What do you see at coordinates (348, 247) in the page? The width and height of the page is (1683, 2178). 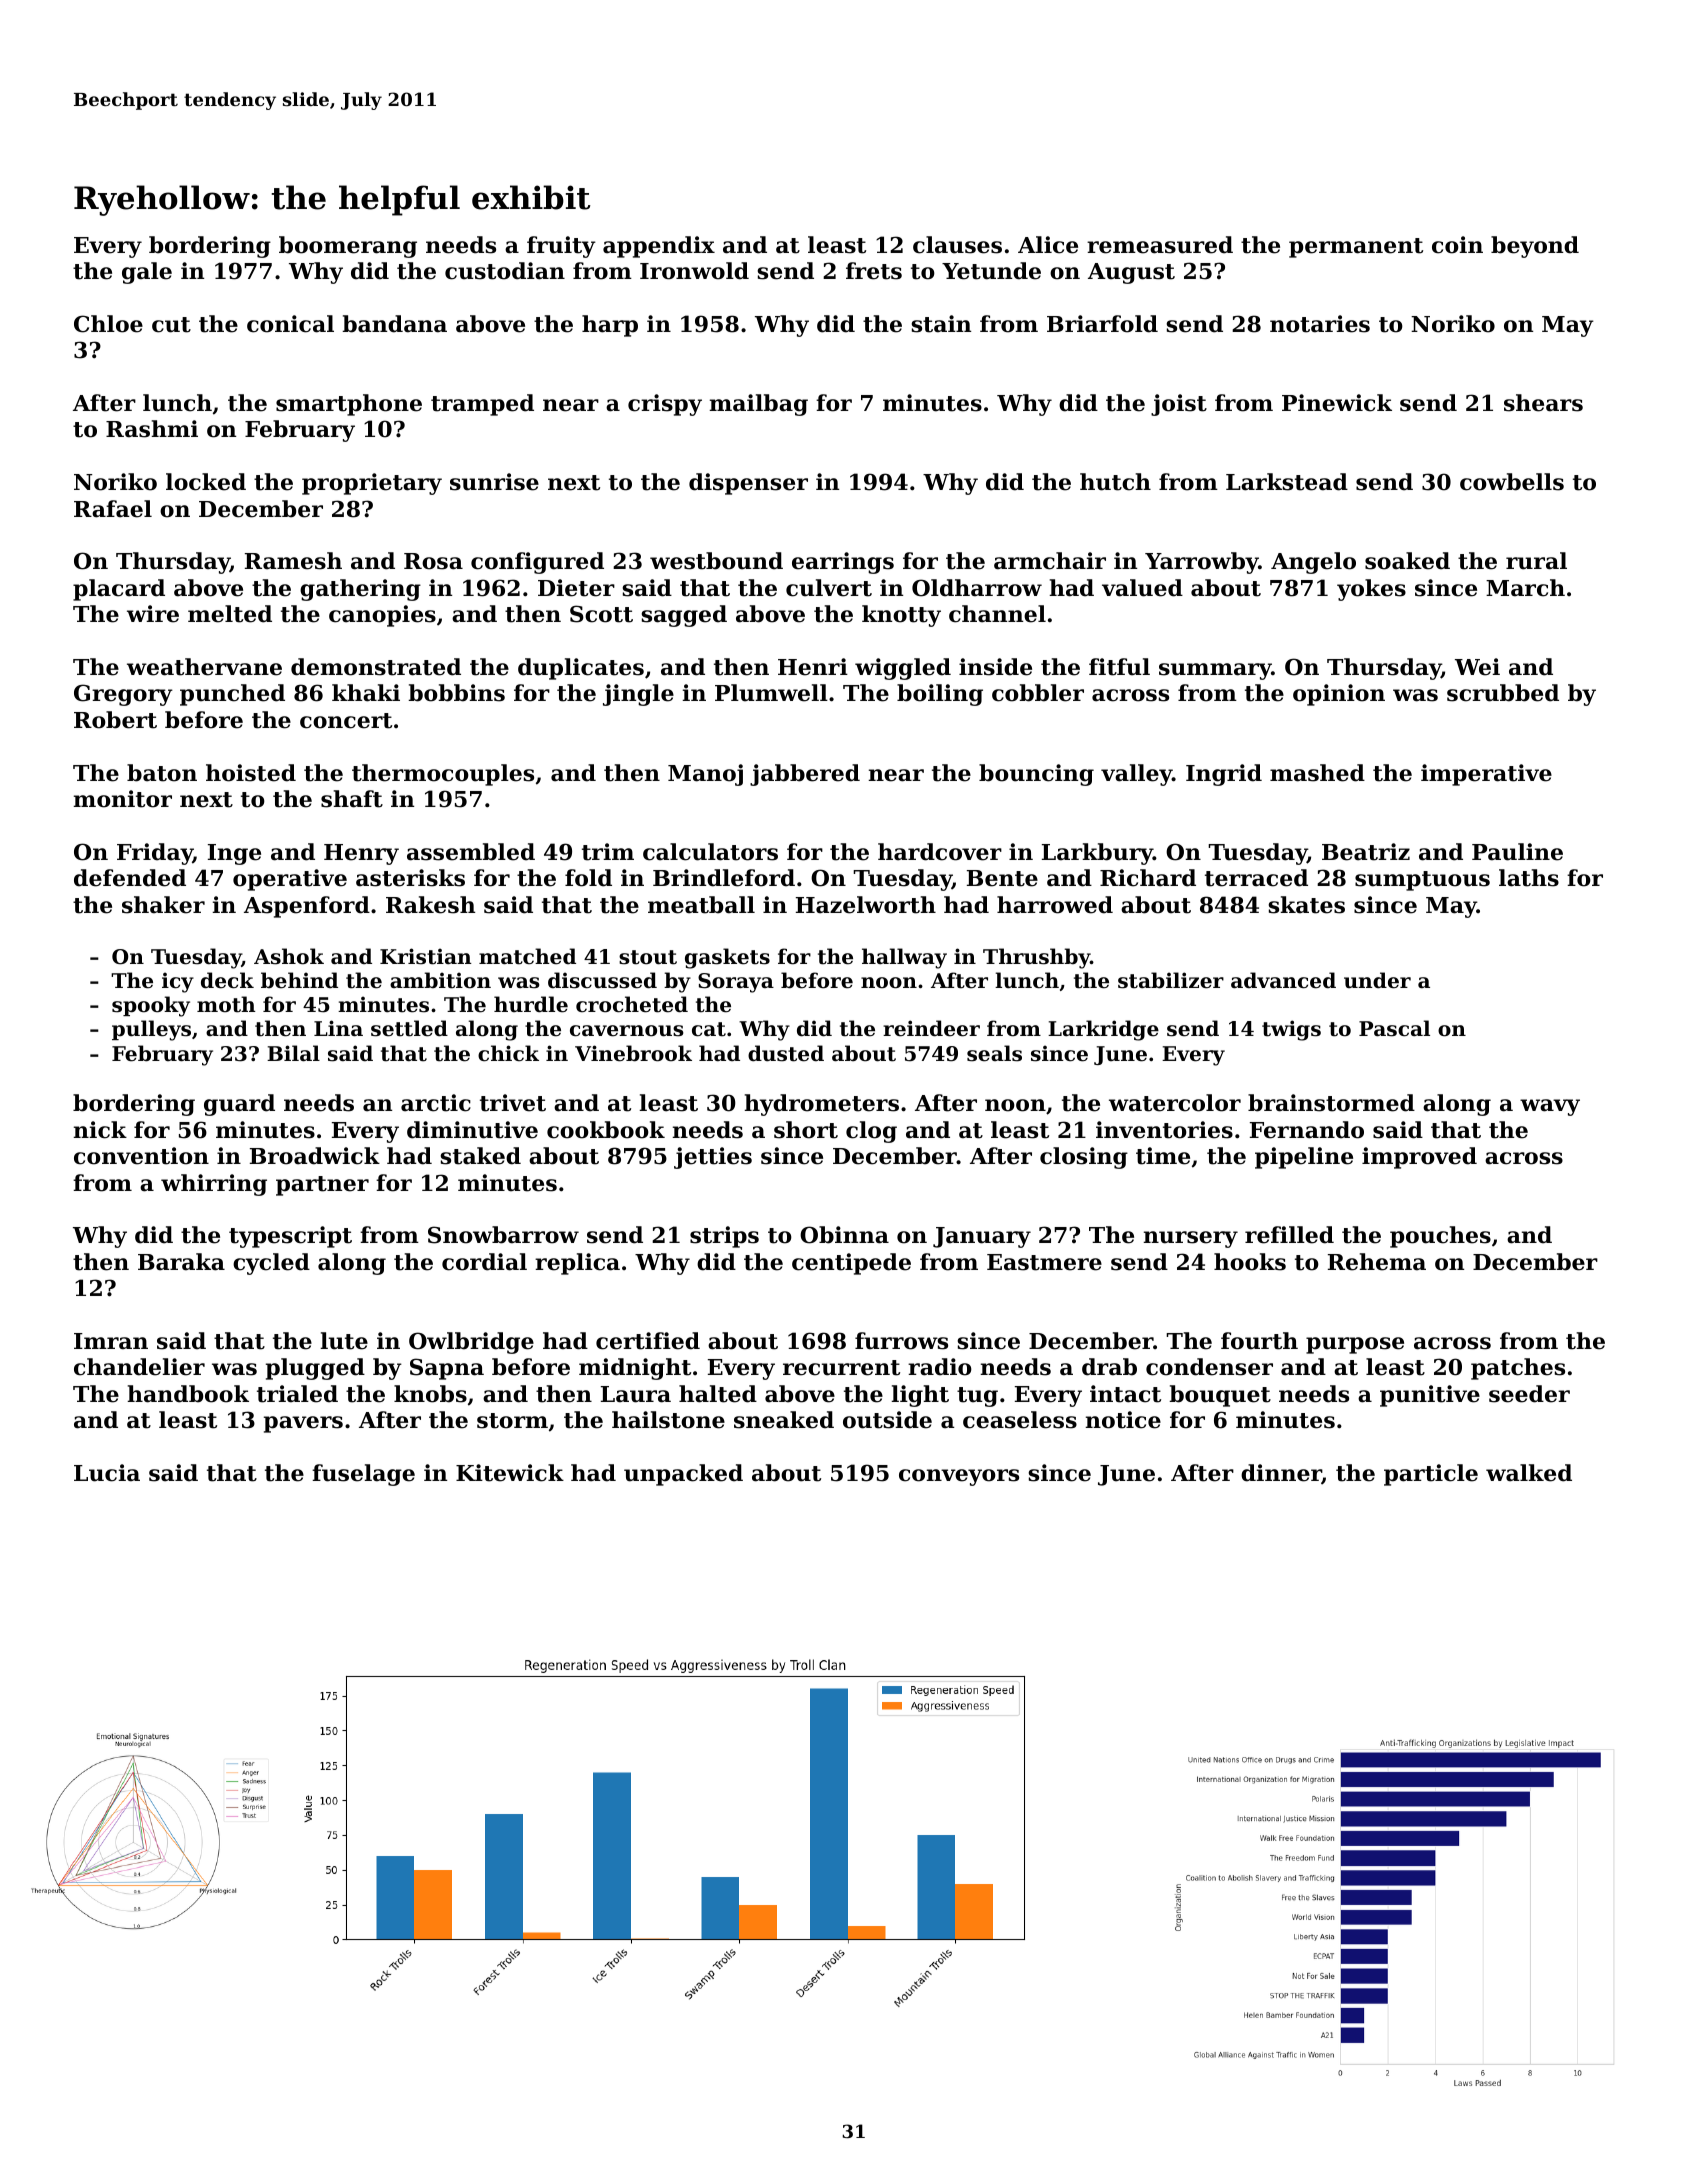 I see `boomerang` at bounding box center [348, 247].
